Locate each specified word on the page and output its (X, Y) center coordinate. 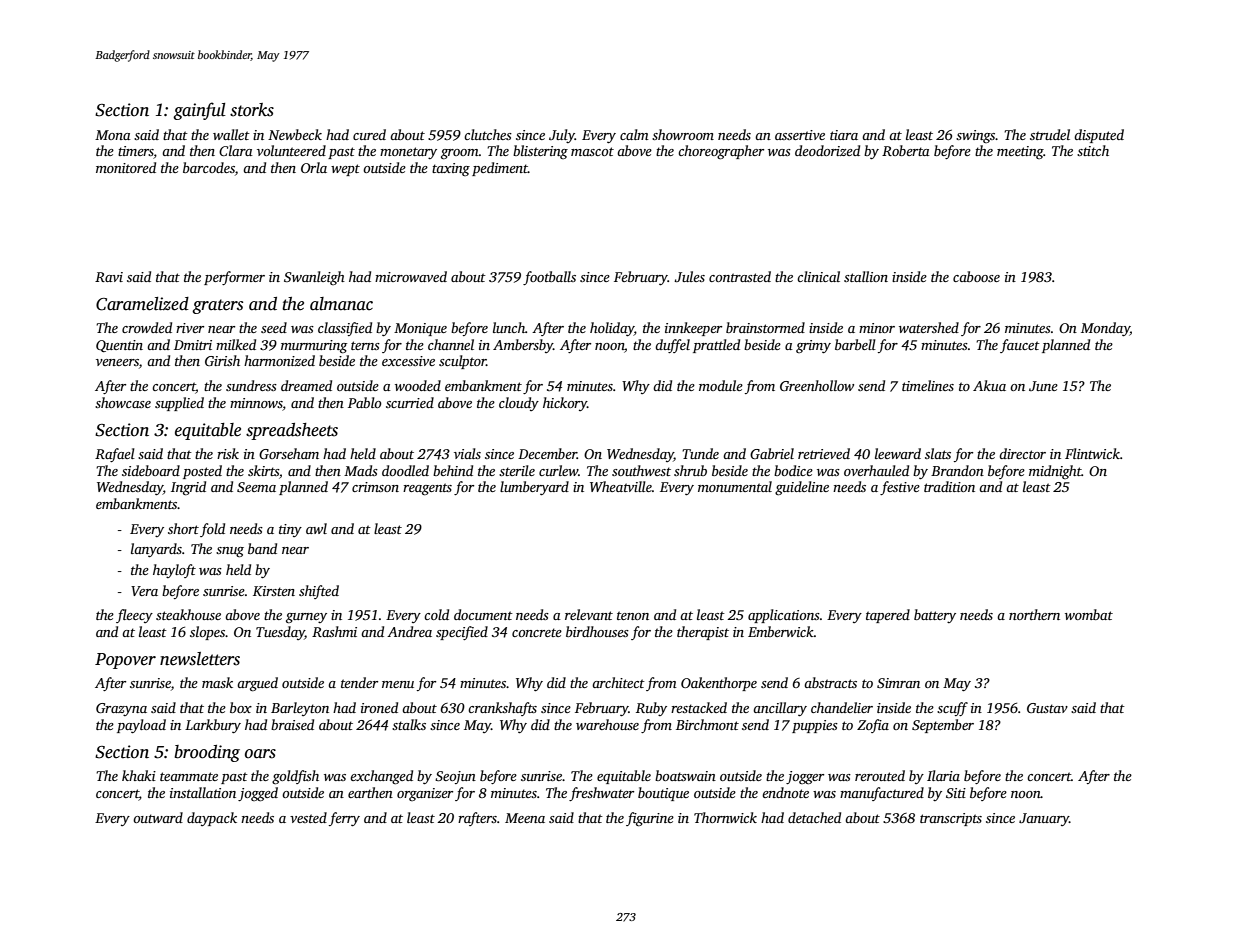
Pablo (364, 402)
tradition (949, 486)
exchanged (381, 777)
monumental (735, 486)
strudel (1050, 134)
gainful (199, 111)
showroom (683, 134)
